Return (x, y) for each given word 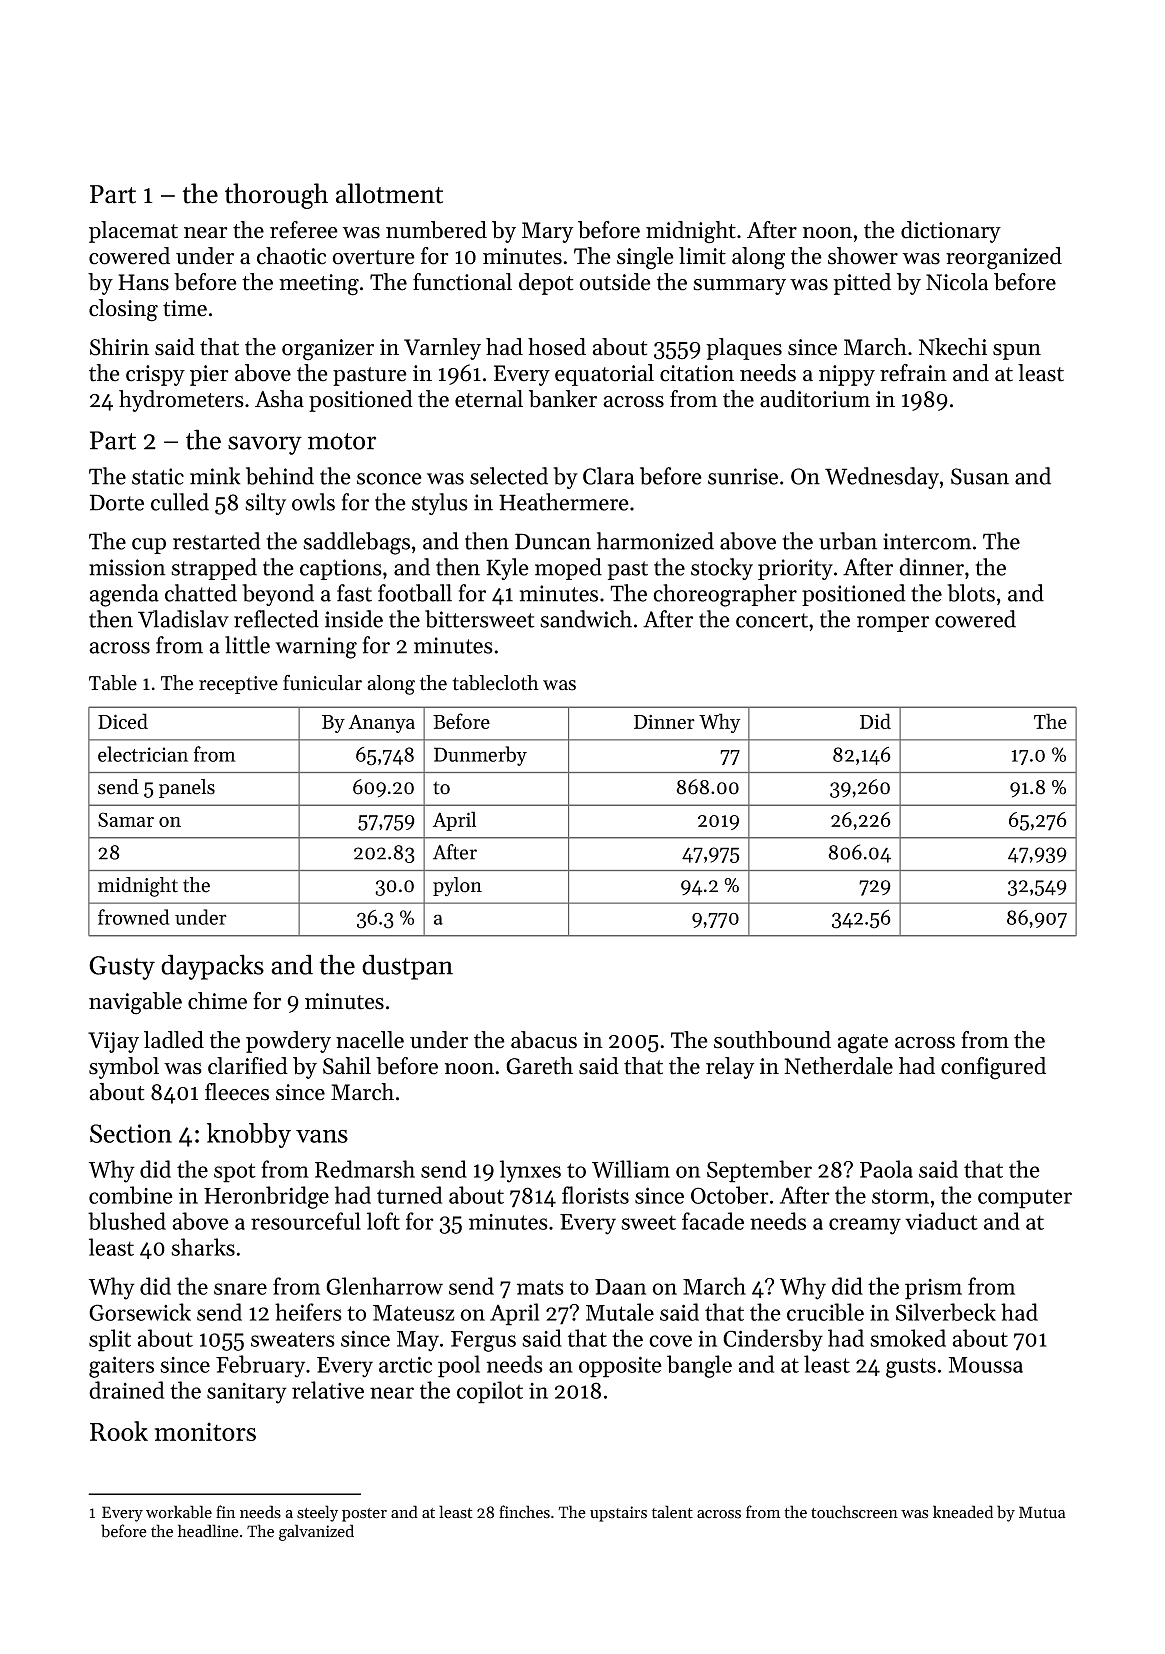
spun (1017, 352)
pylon (457, 887)
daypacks (212, 967)
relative (328, 1390)
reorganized (1004, 258)
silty (265, 504)
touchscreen (854, 1512)
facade (713, 1221)
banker (563, 399)
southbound (772, 1040)
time (185, 308)
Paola (886, 1169)
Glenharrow (384, 1286)
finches (524, 1512)
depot (546, 284)
